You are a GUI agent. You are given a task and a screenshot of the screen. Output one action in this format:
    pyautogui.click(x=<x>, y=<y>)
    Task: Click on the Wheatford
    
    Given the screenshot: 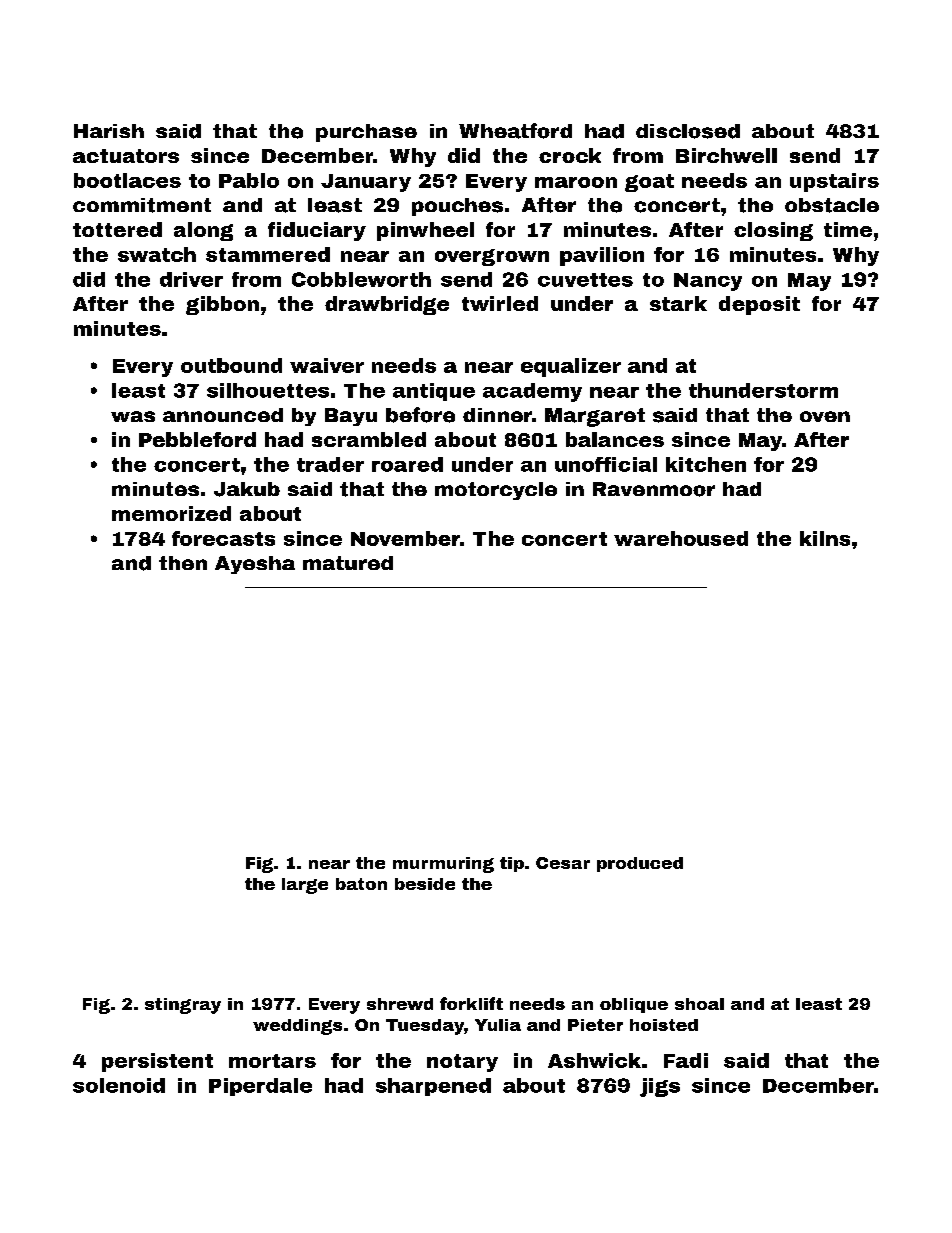 What is the action you would take?
    pyautogui.click(x=515, y=131)
